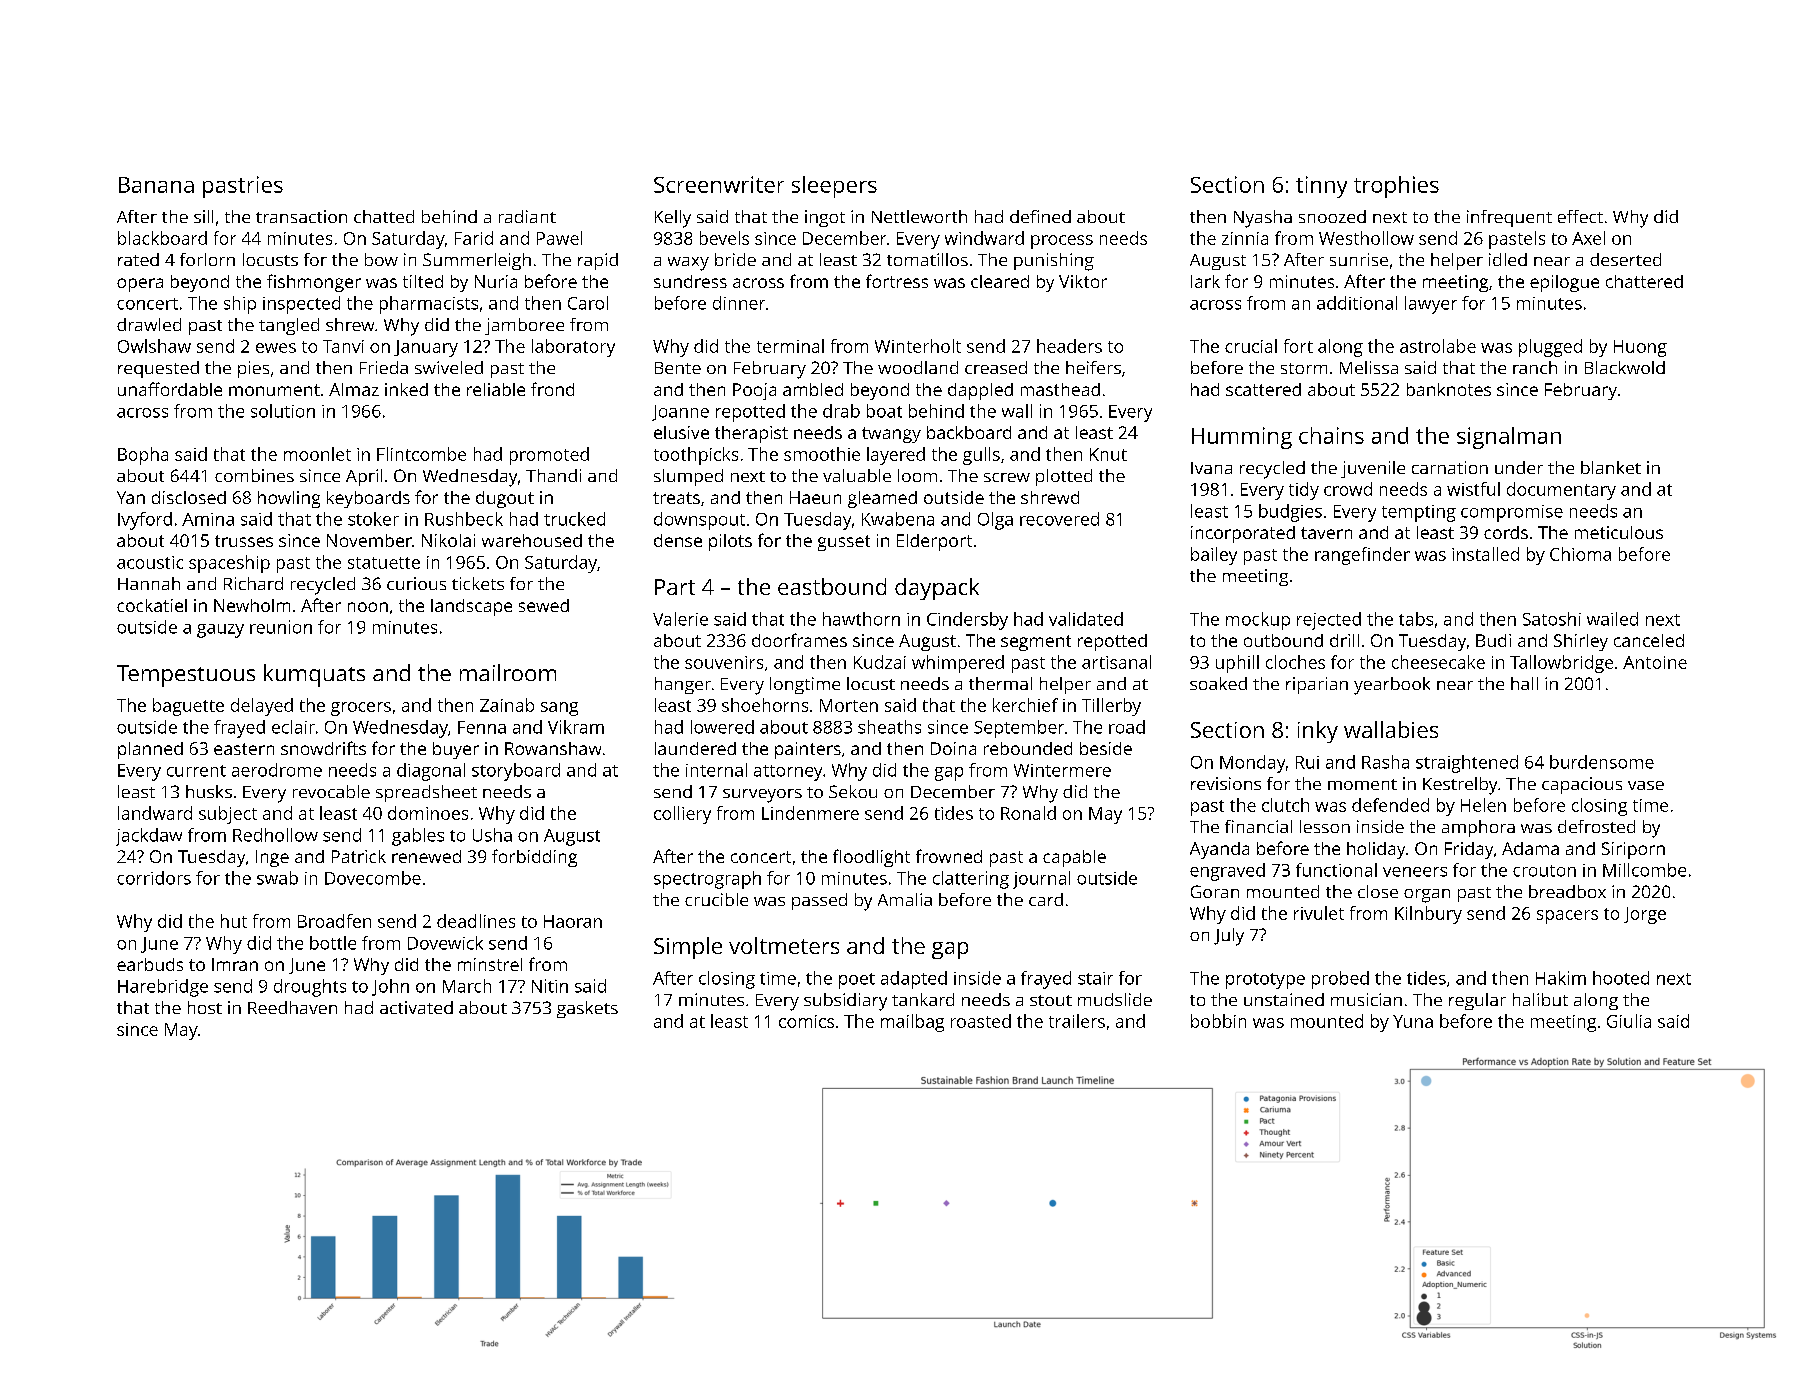  What do you see at coordinates (1396, 187) in the document?
I see `trophies` at bounding box center [1396, 187].
